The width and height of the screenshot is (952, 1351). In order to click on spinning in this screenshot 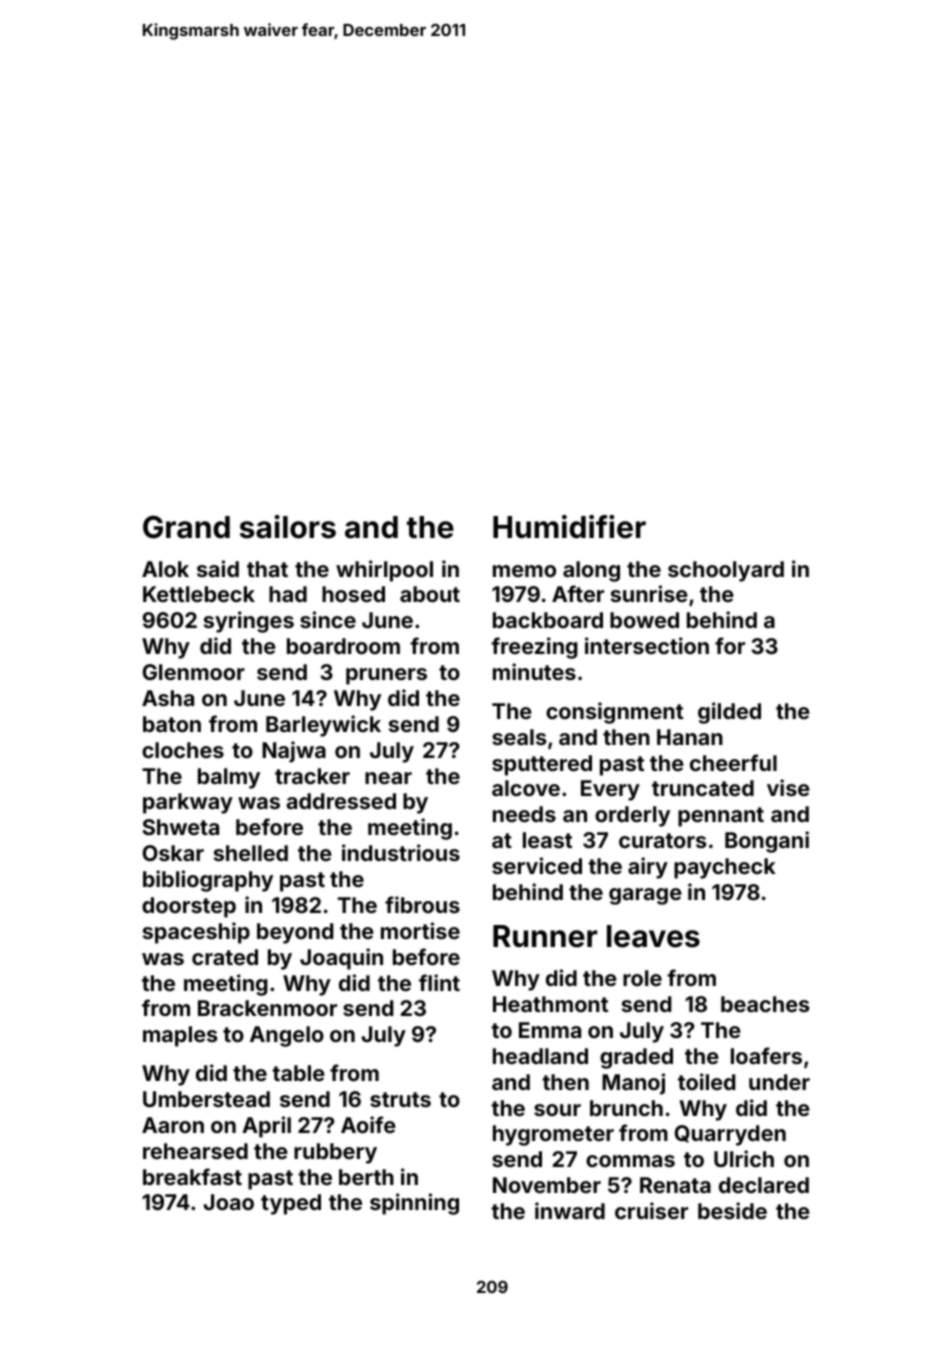, I will do `click(414, 1204)`.
